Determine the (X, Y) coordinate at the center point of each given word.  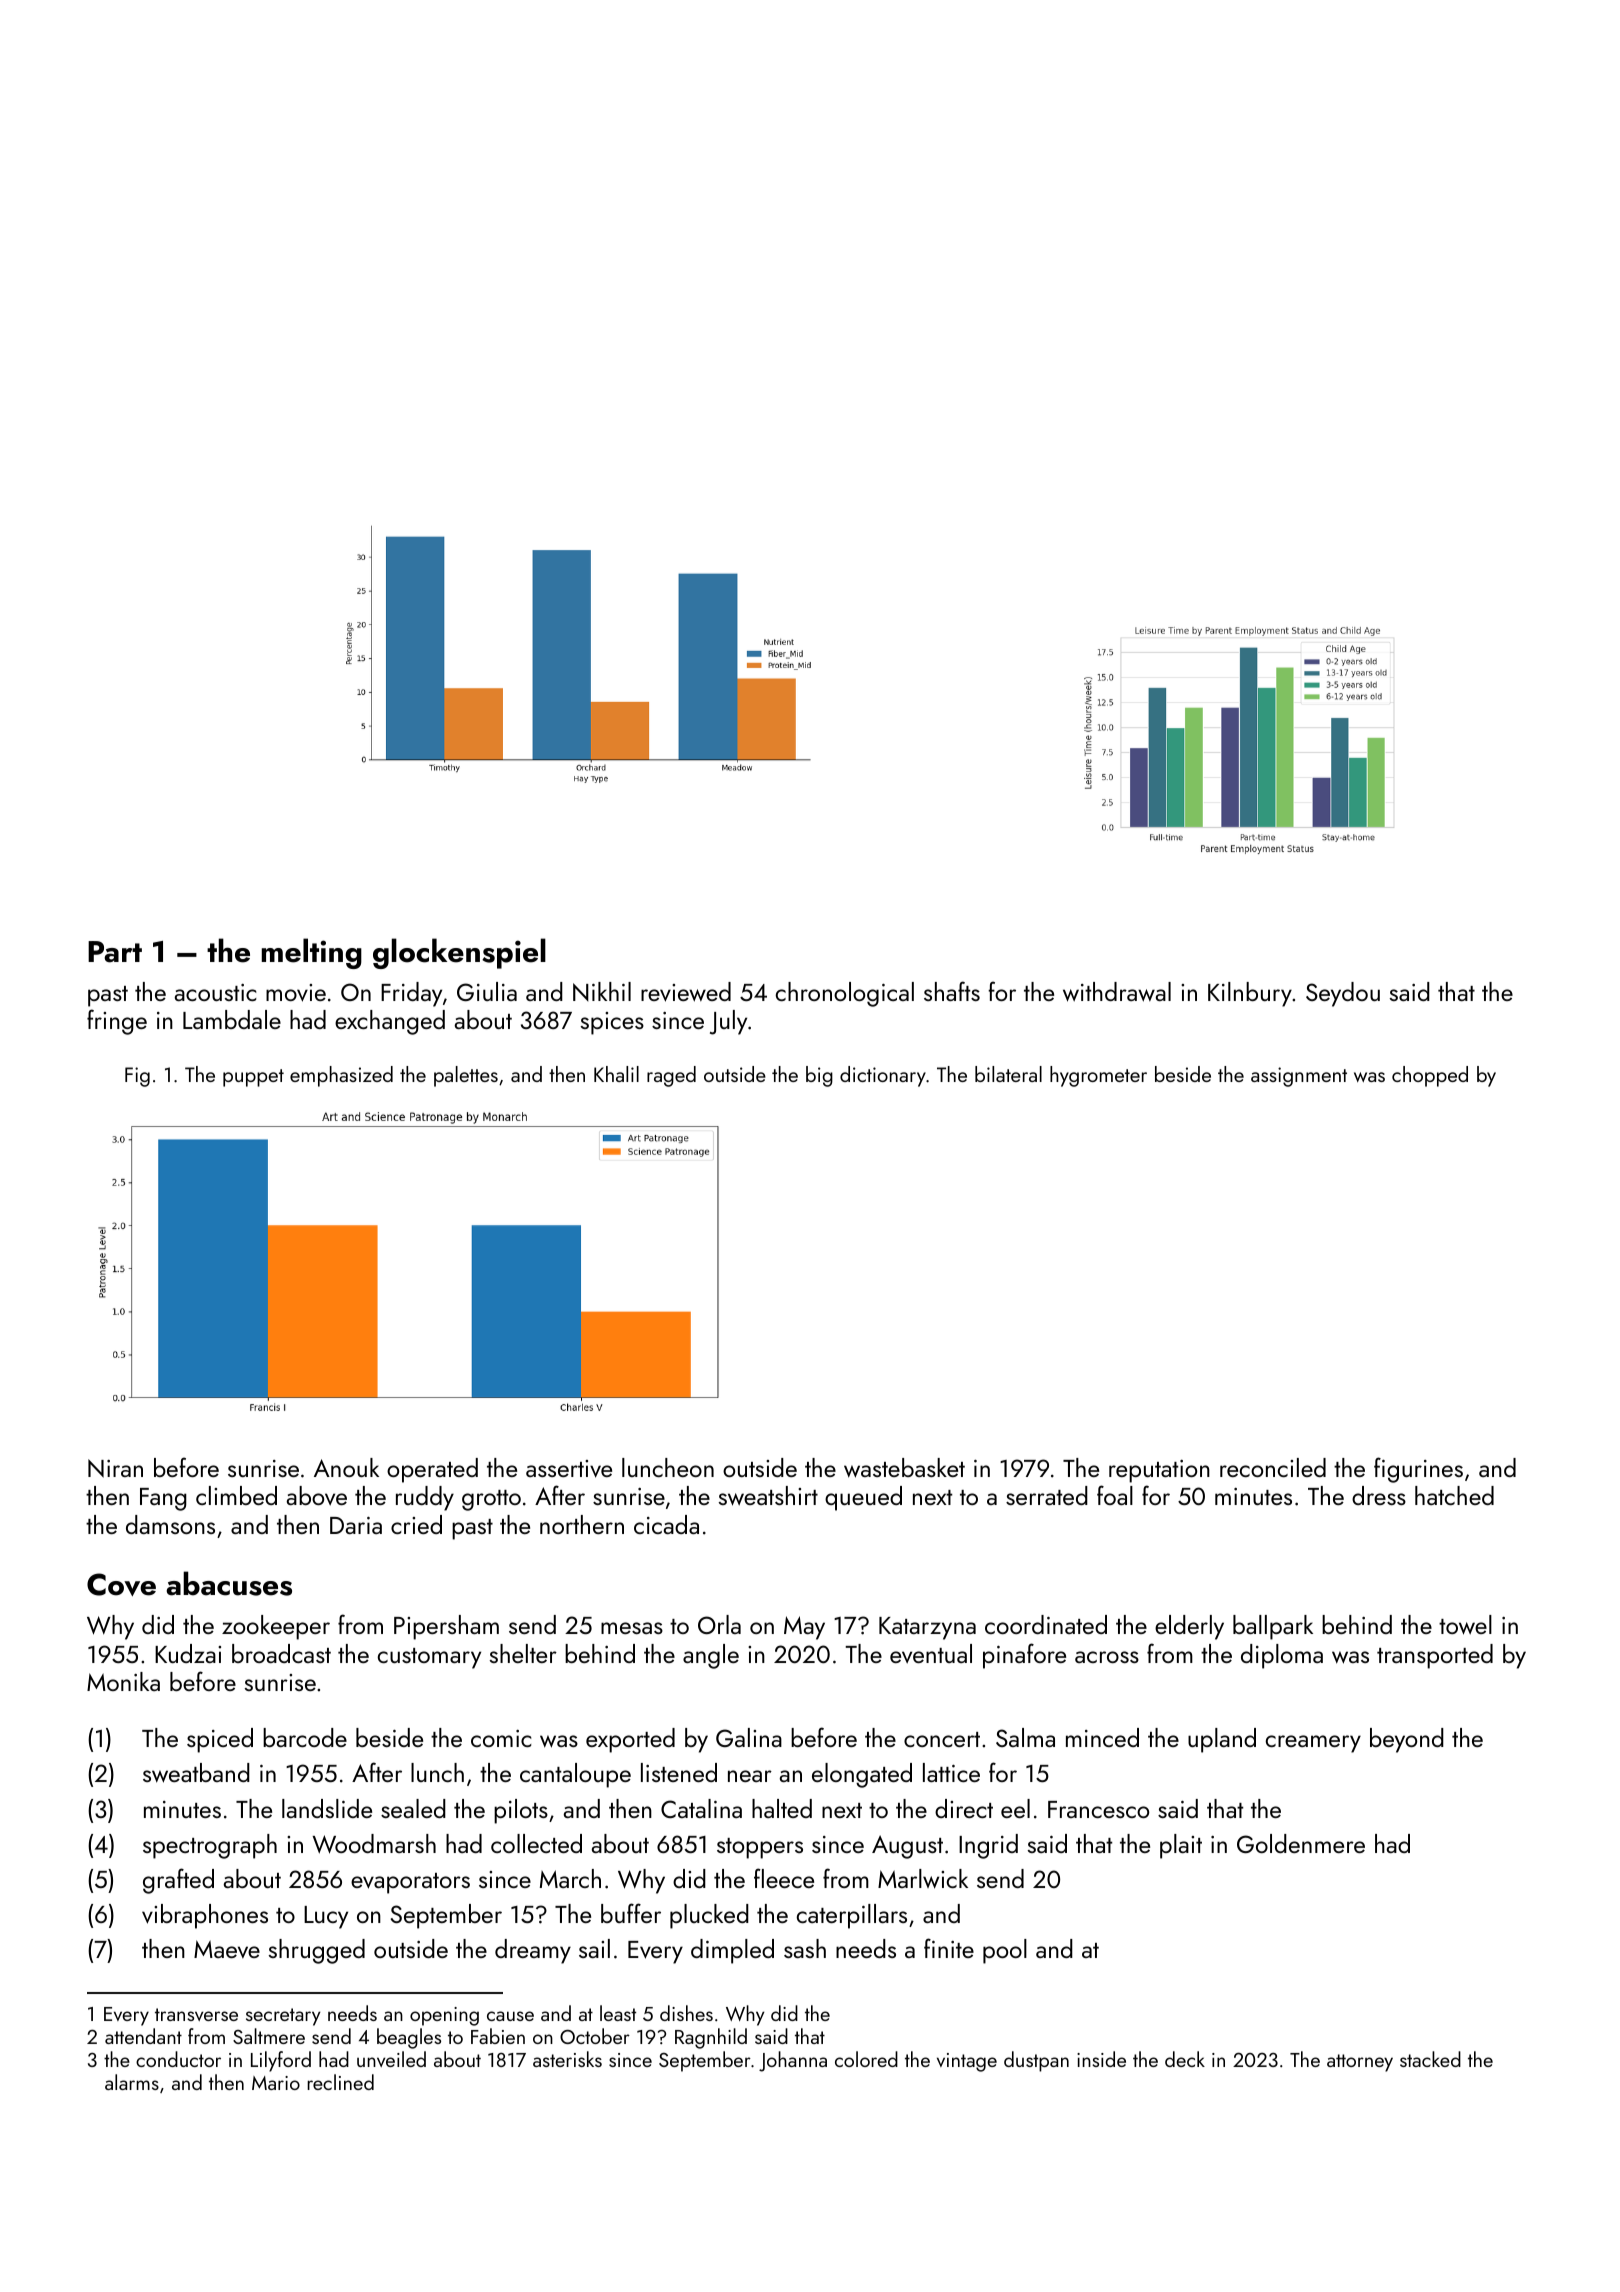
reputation (1159, 1471)
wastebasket (904, 1468)
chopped (1430, 1076)
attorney (1360, 2063)
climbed (236, 1495)
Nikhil (602, 991)
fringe (117, 1022)
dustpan (1036, 2061)
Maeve (227, 1949)
